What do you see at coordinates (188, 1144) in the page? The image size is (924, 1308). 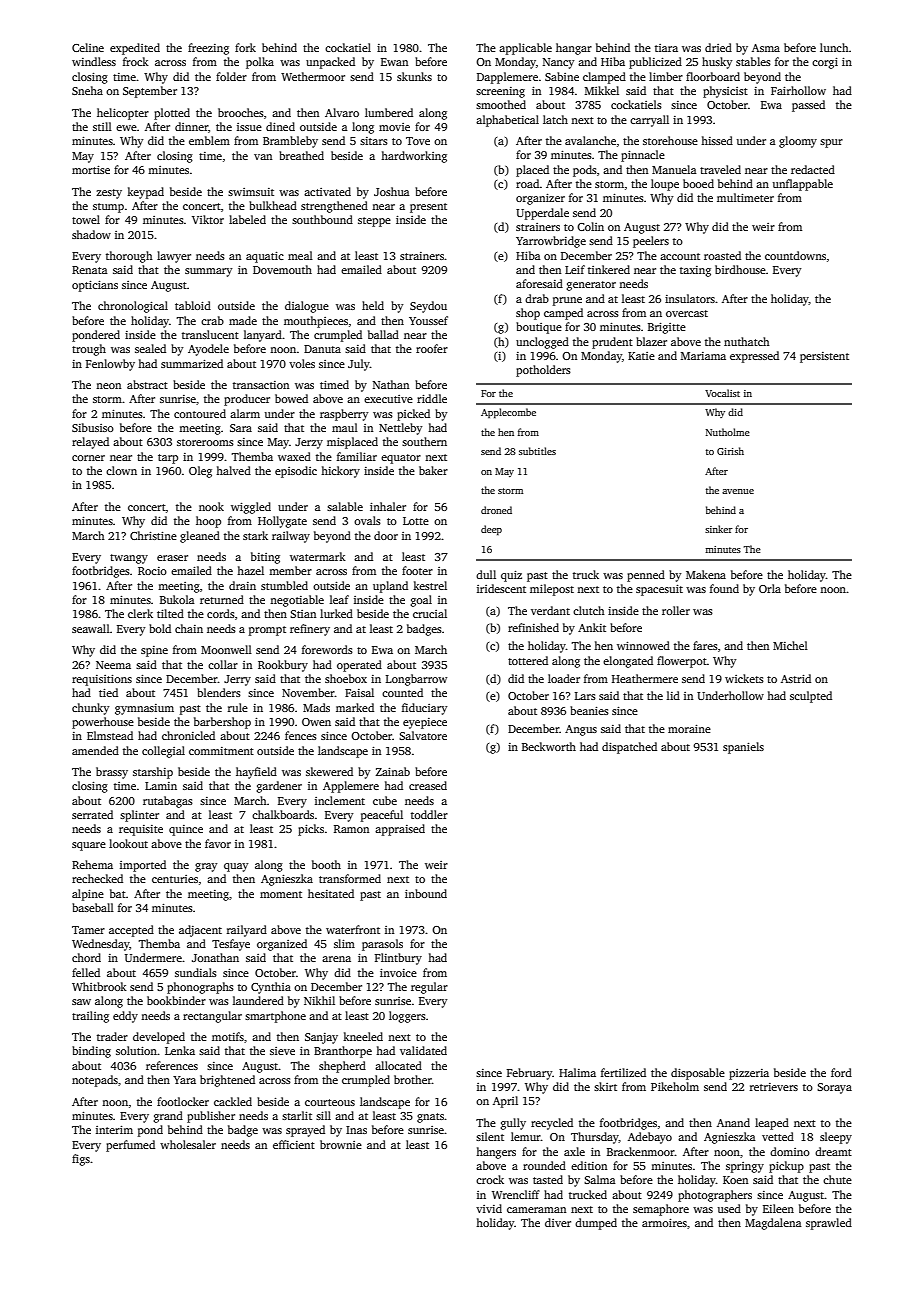 I see `wholesaler` at bounding box center [188, 1144].
